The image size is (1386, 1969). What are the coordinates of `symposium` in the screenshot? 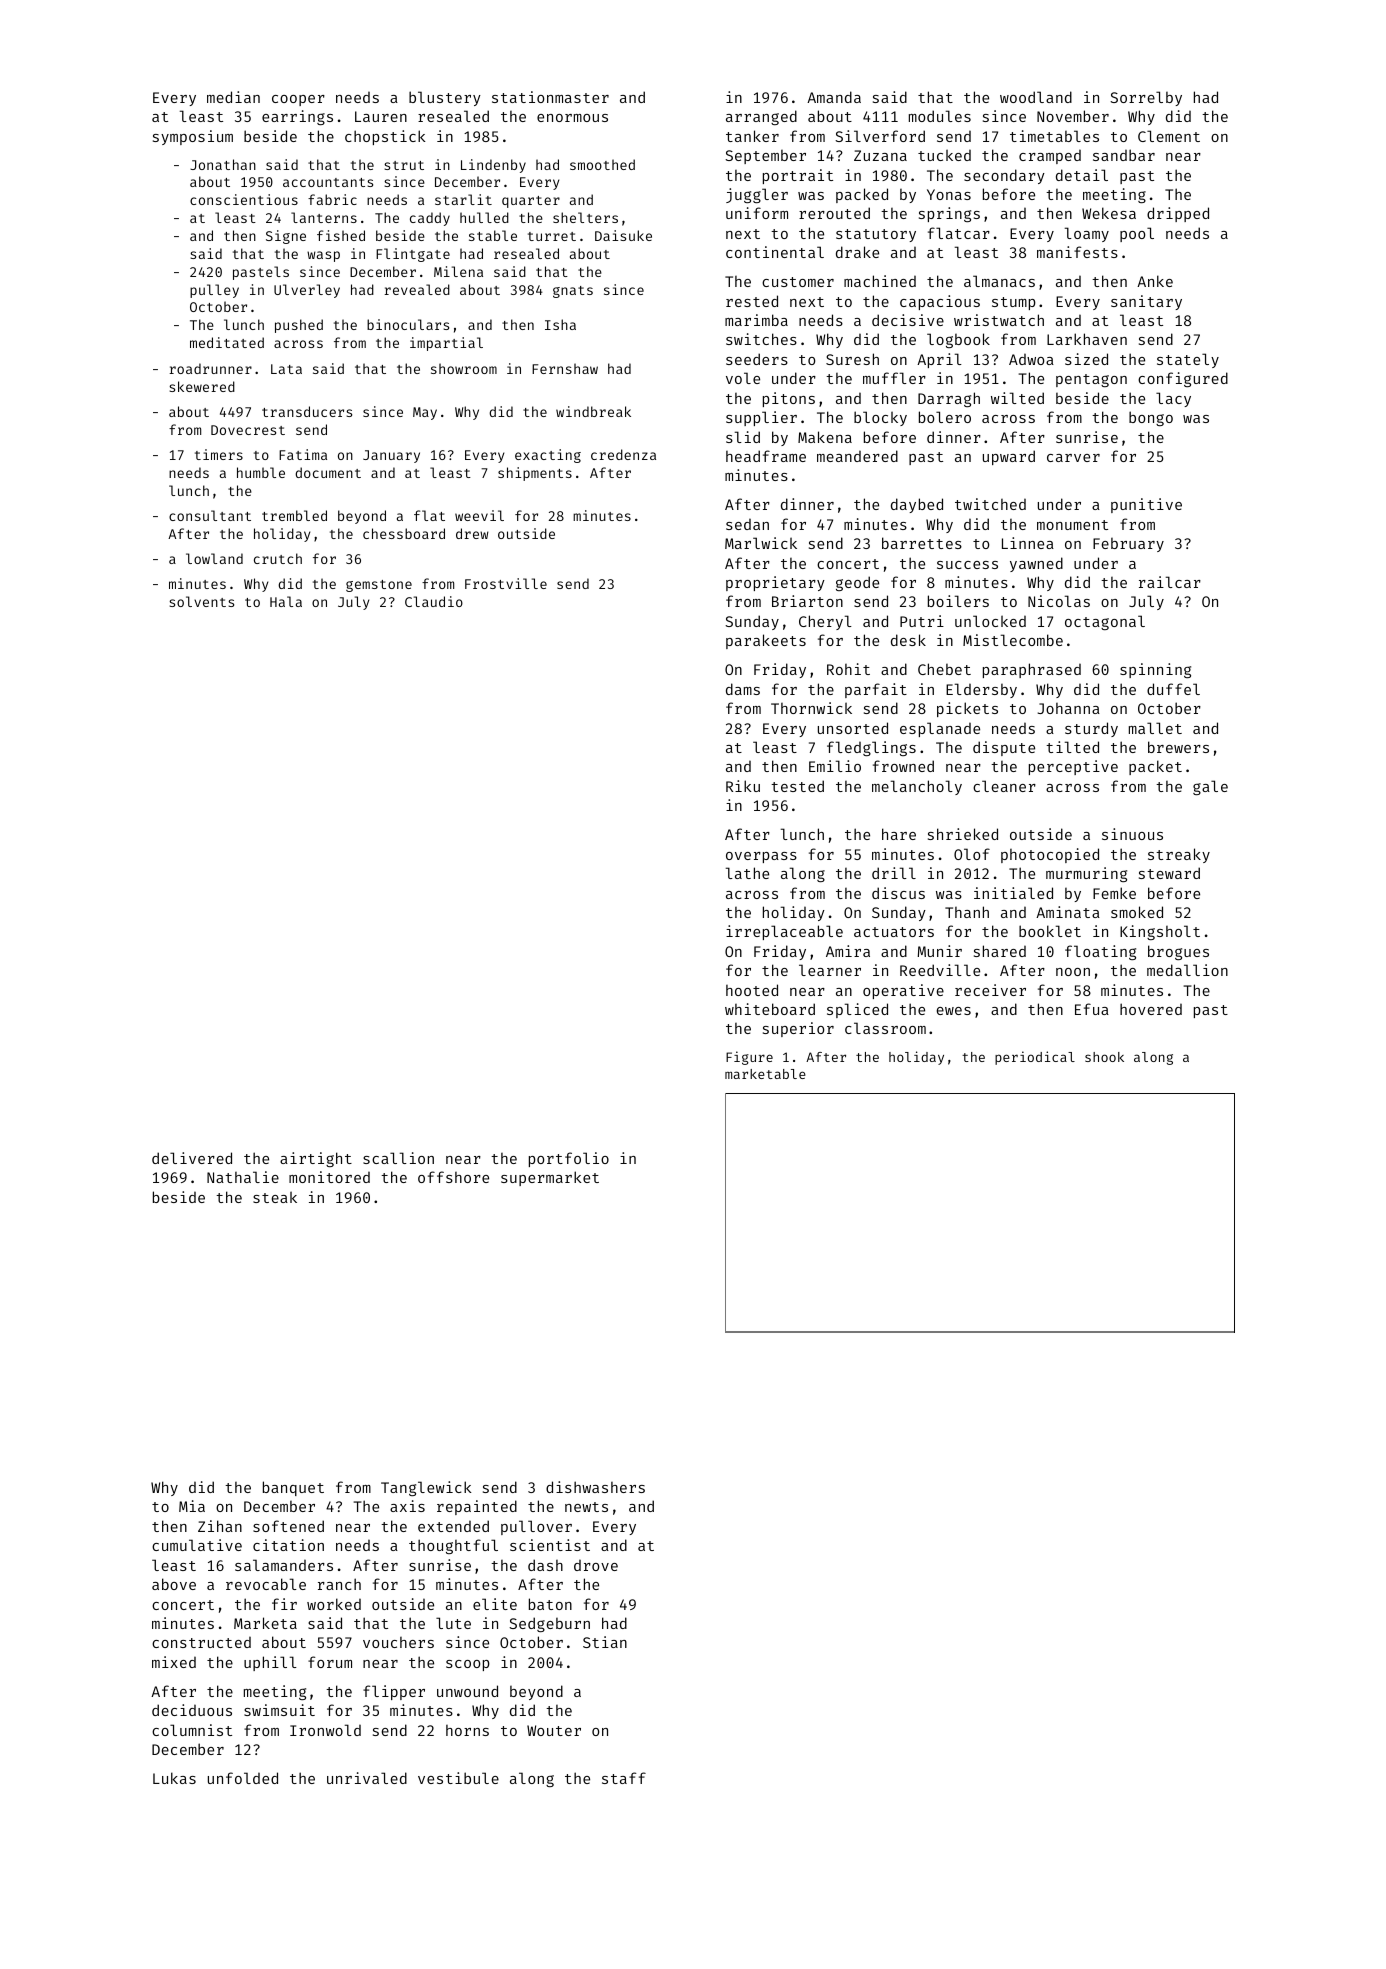 It's located at (193, 137).
